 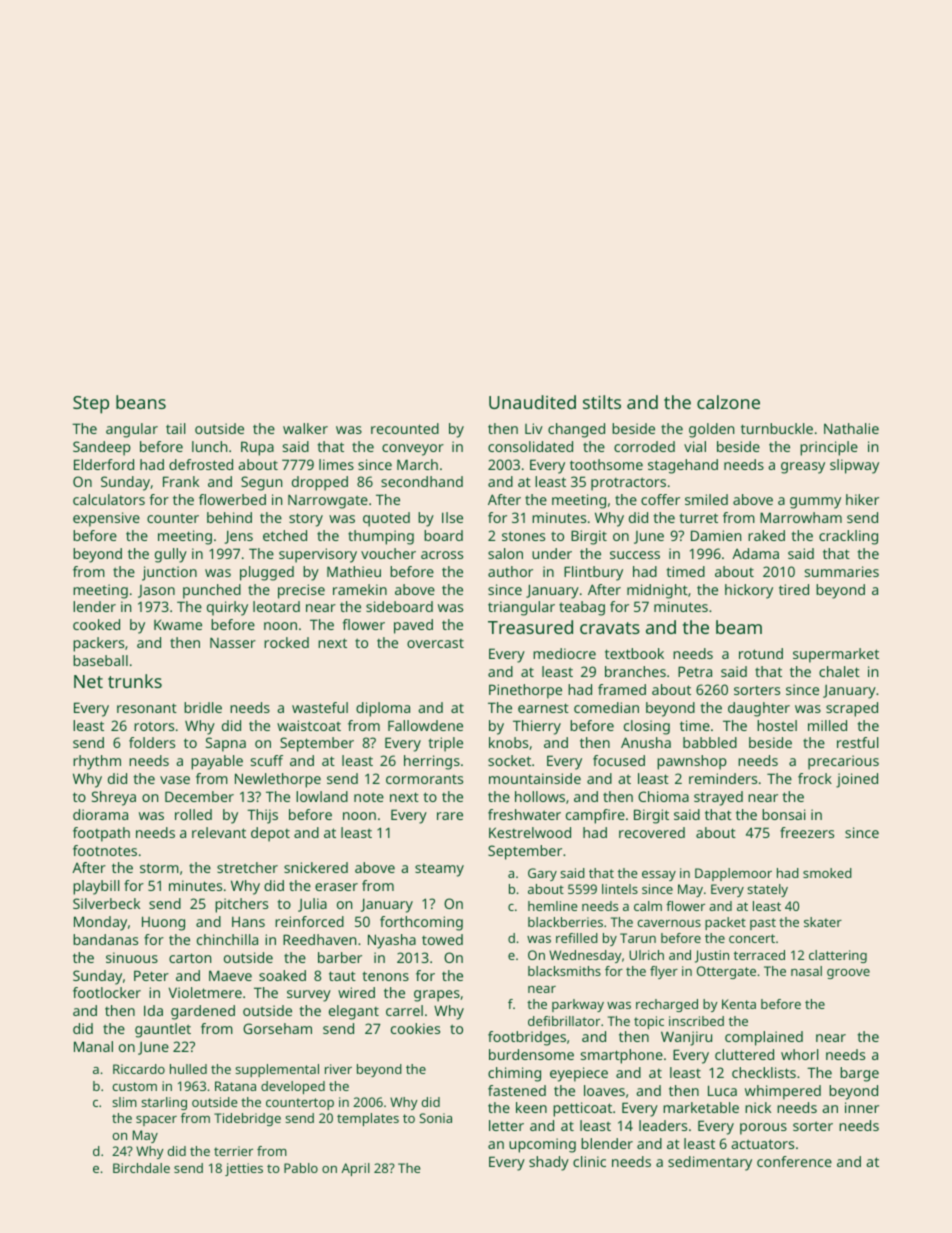 What do you see at coordinates (425, 725) in the screenshot?
I see `Fallowdene` at bounding box center [425, 725].
